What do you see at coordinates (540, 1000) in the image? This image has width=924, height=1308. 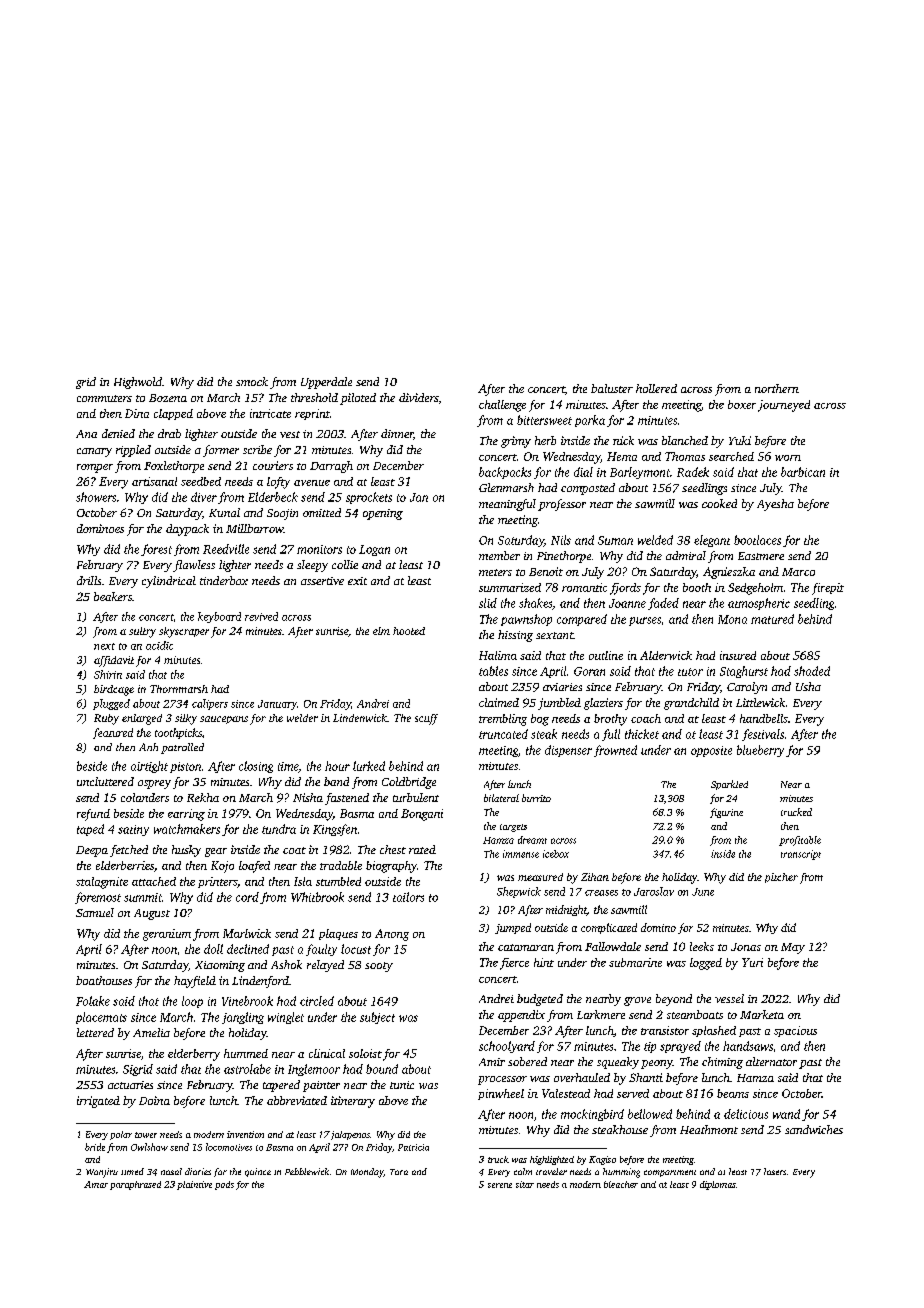 I see `budgeted` at bounding box center [540, 1000].
